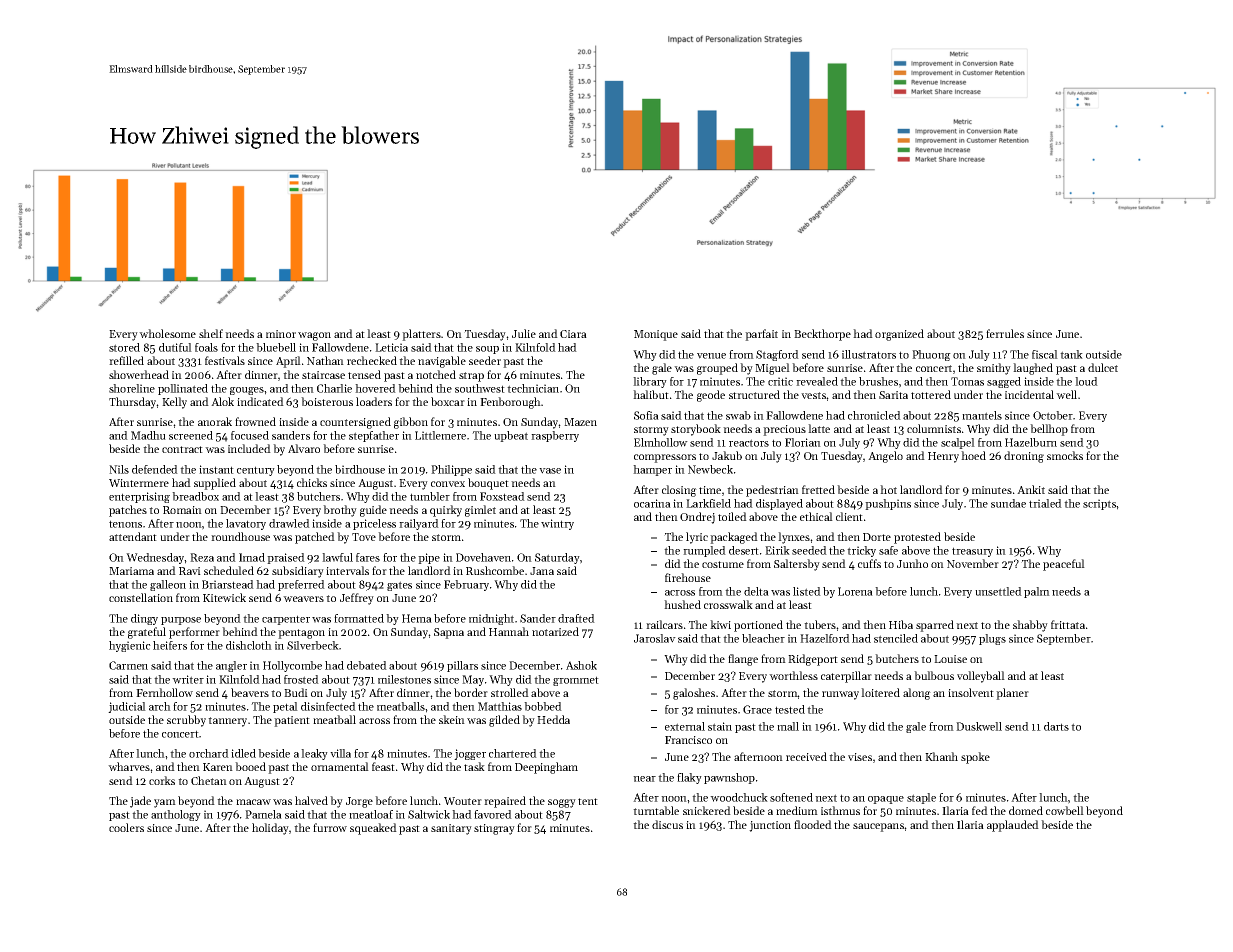  What do you see at coordinates (314, 336) in the image?
I see `wagon` at bounding box center [314, 336].
